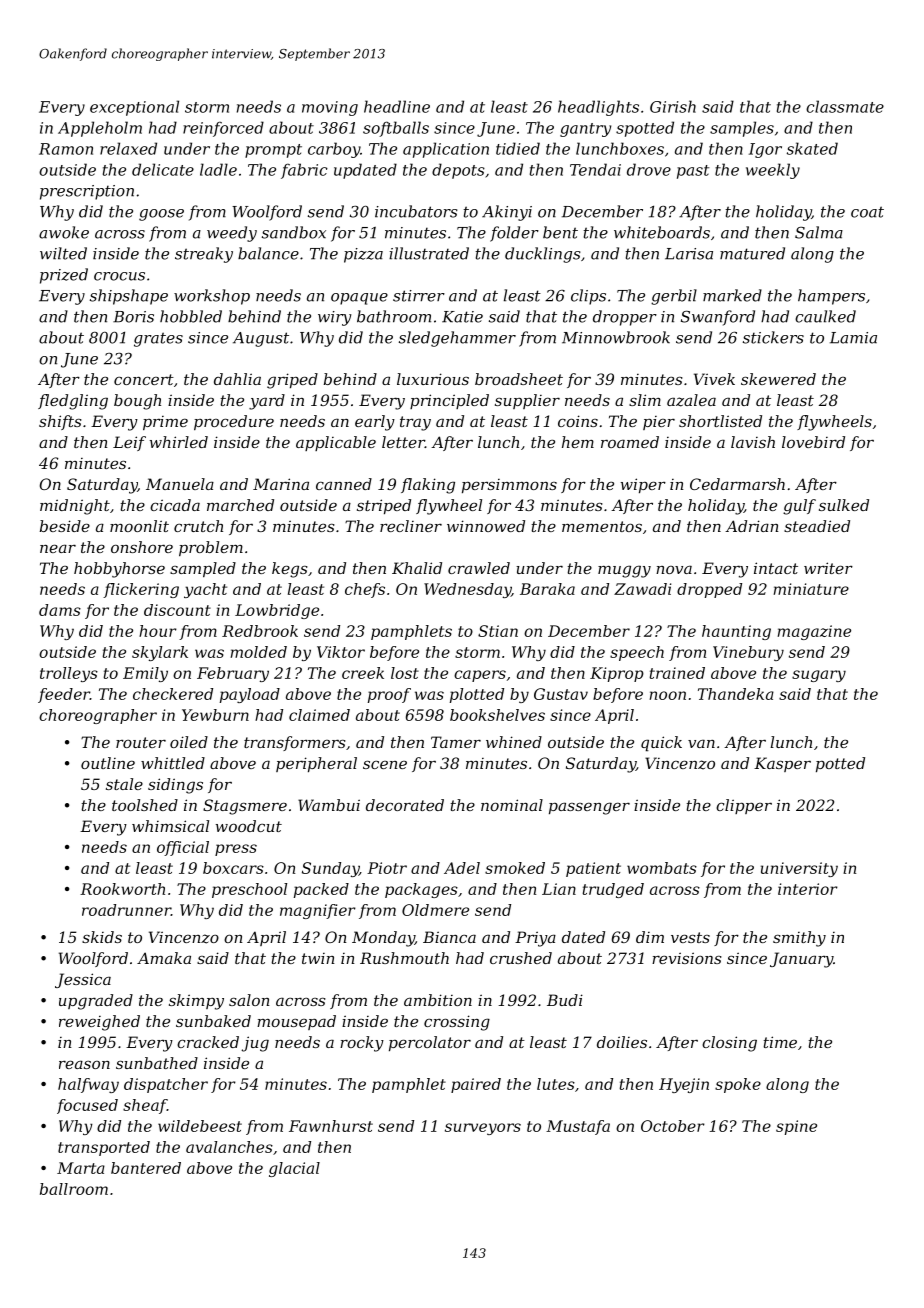 Image resolution: width=924 pixels, height=1308 pixels. What do you see at coordinates (659, 423) in the image?
I see `pier` at bounding box center [659, 423].
